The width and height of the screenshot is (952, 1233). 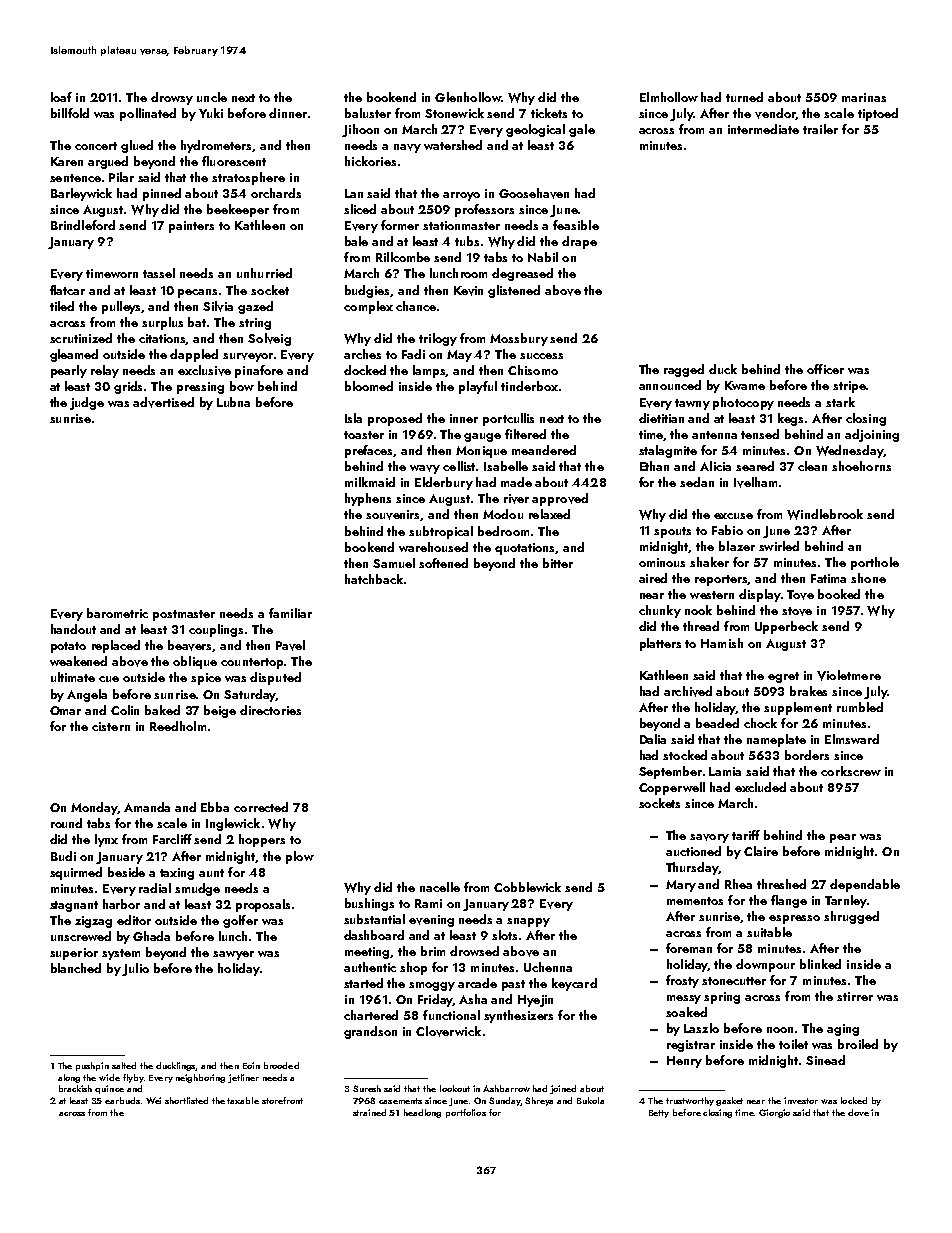 What do you see at coordinates (117, 613) in the screenshot?
I see `barometric` at bounding box center [117, 613].
